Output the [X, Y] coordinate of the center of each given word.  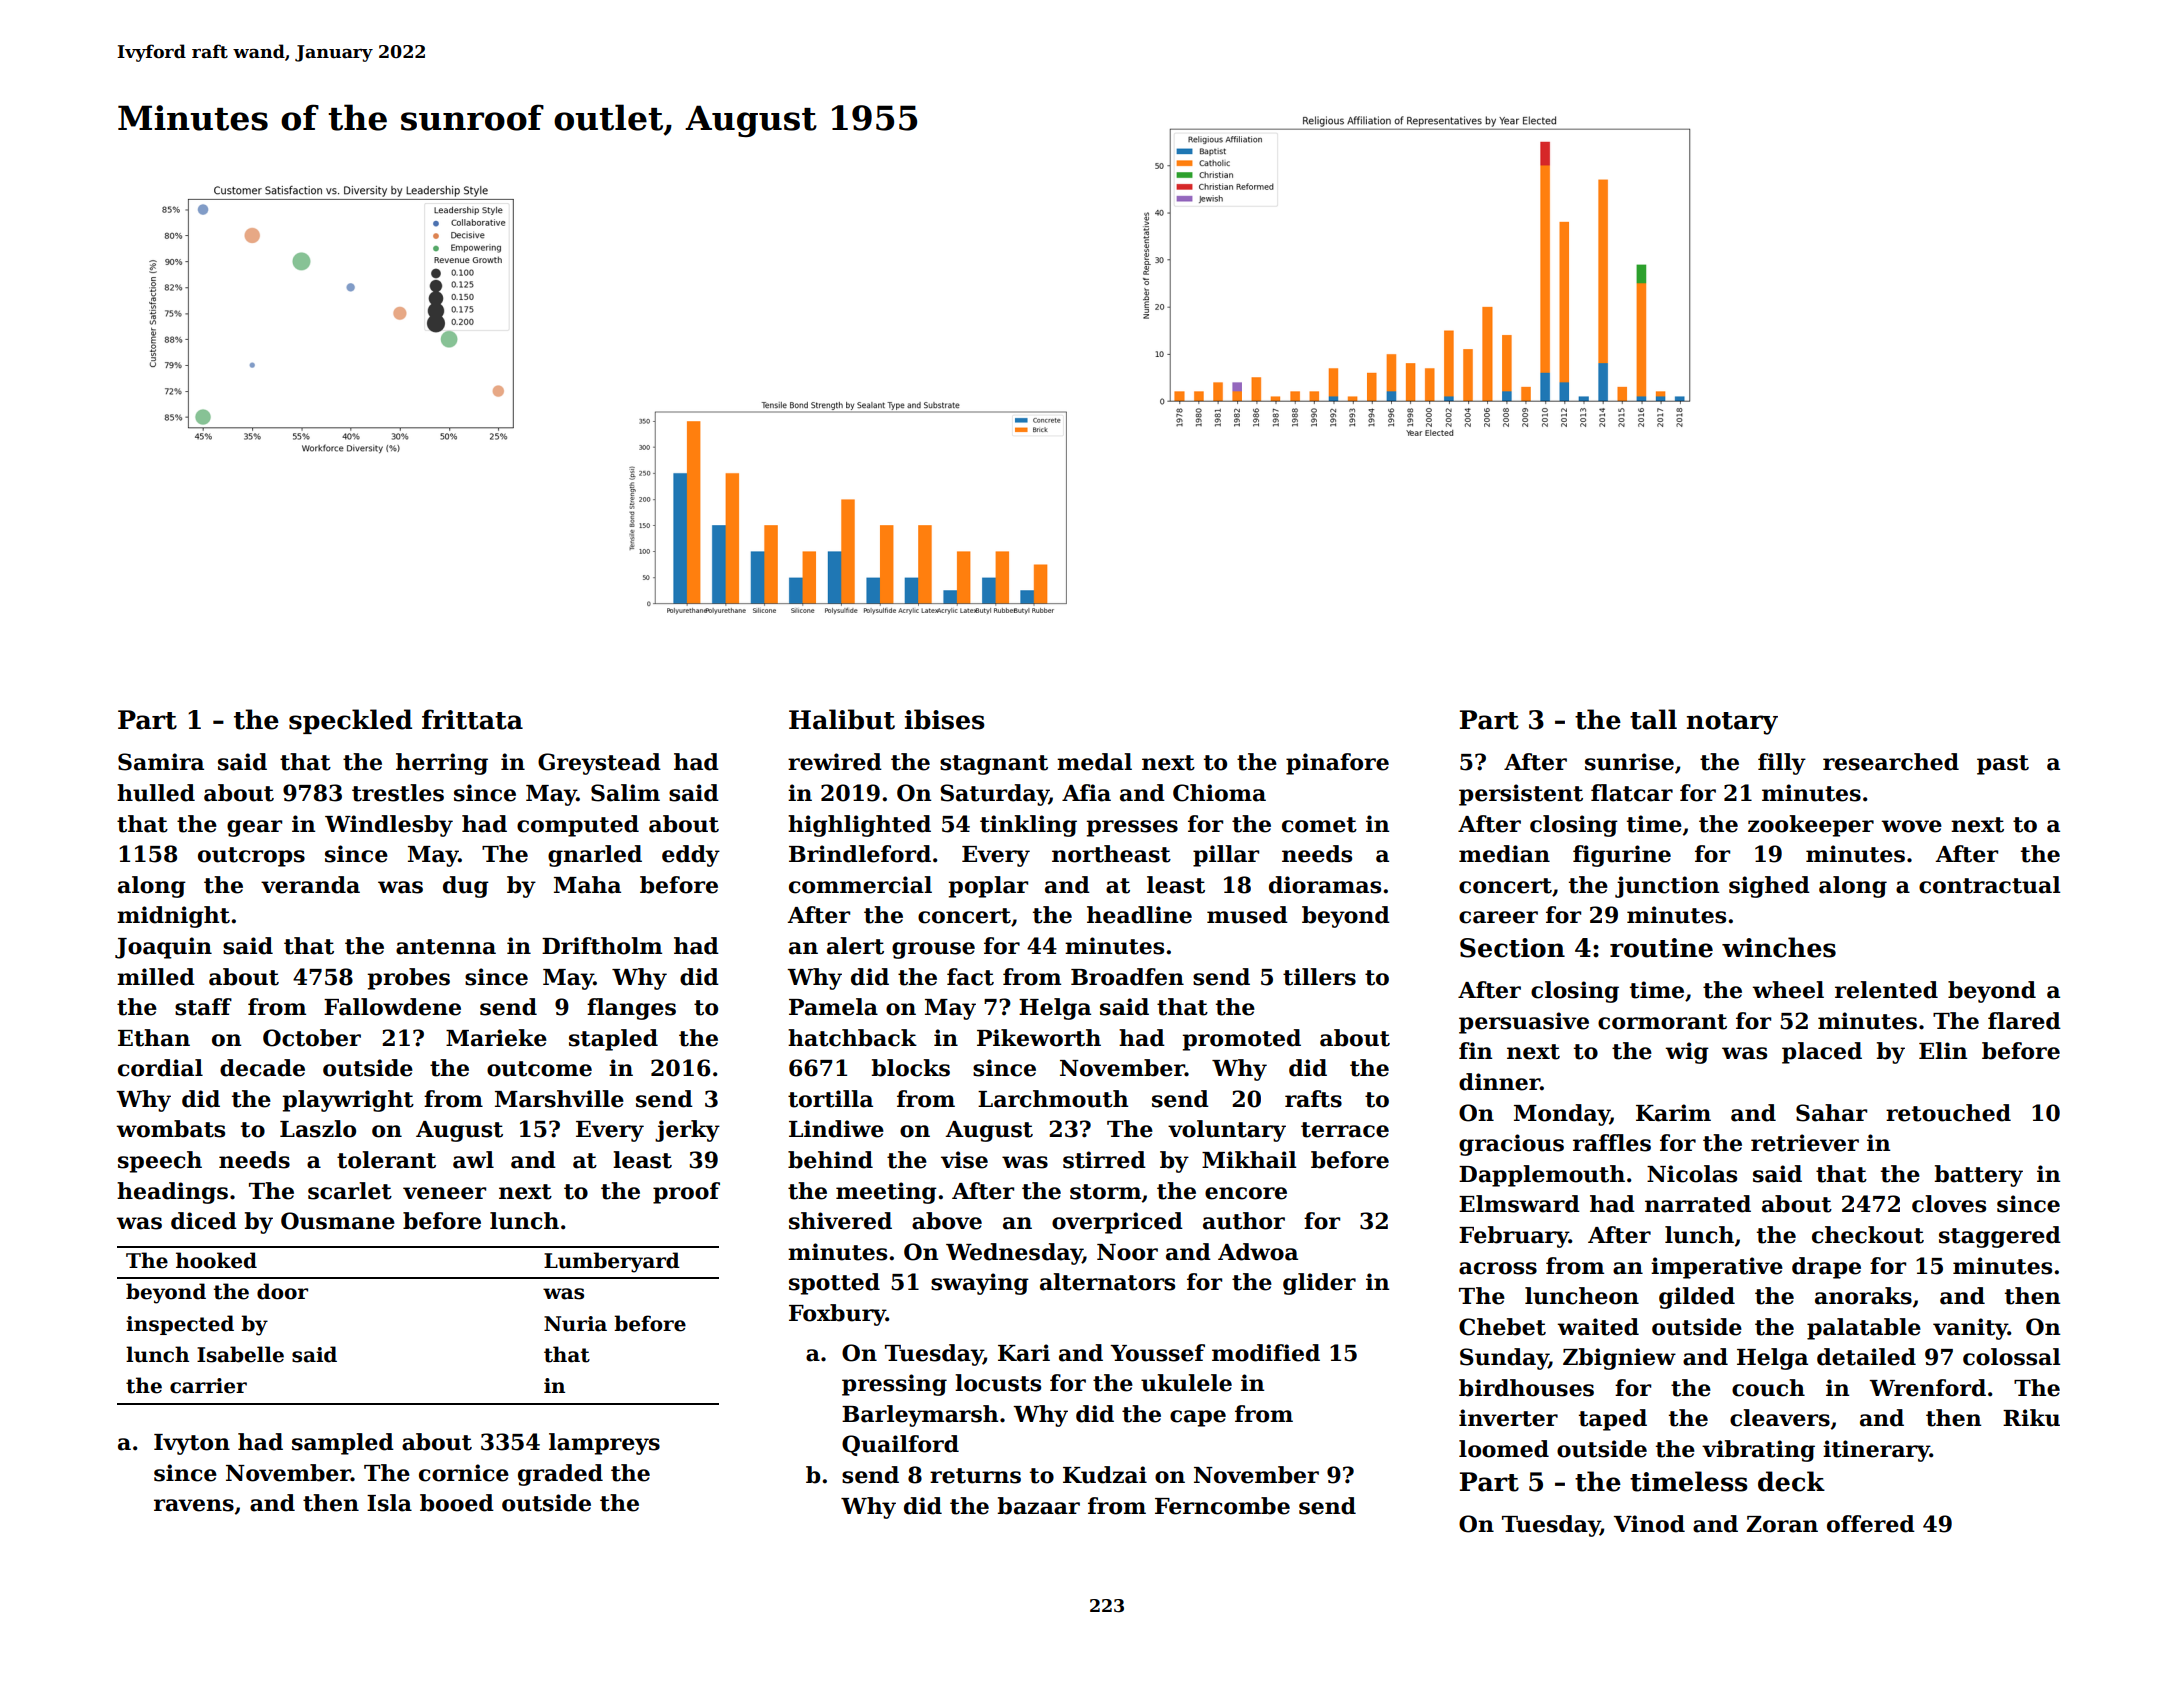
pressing [894, 1385]
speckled [350, 721]
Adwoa [1258, 1252]
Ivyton [192, 1444]
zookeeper [1811, 826]
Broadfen [1127, 977]
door [282, 1291]
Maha [587, 885]
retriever [1805, 1143]
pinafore [1337, 764]
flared [2024, 1021]
